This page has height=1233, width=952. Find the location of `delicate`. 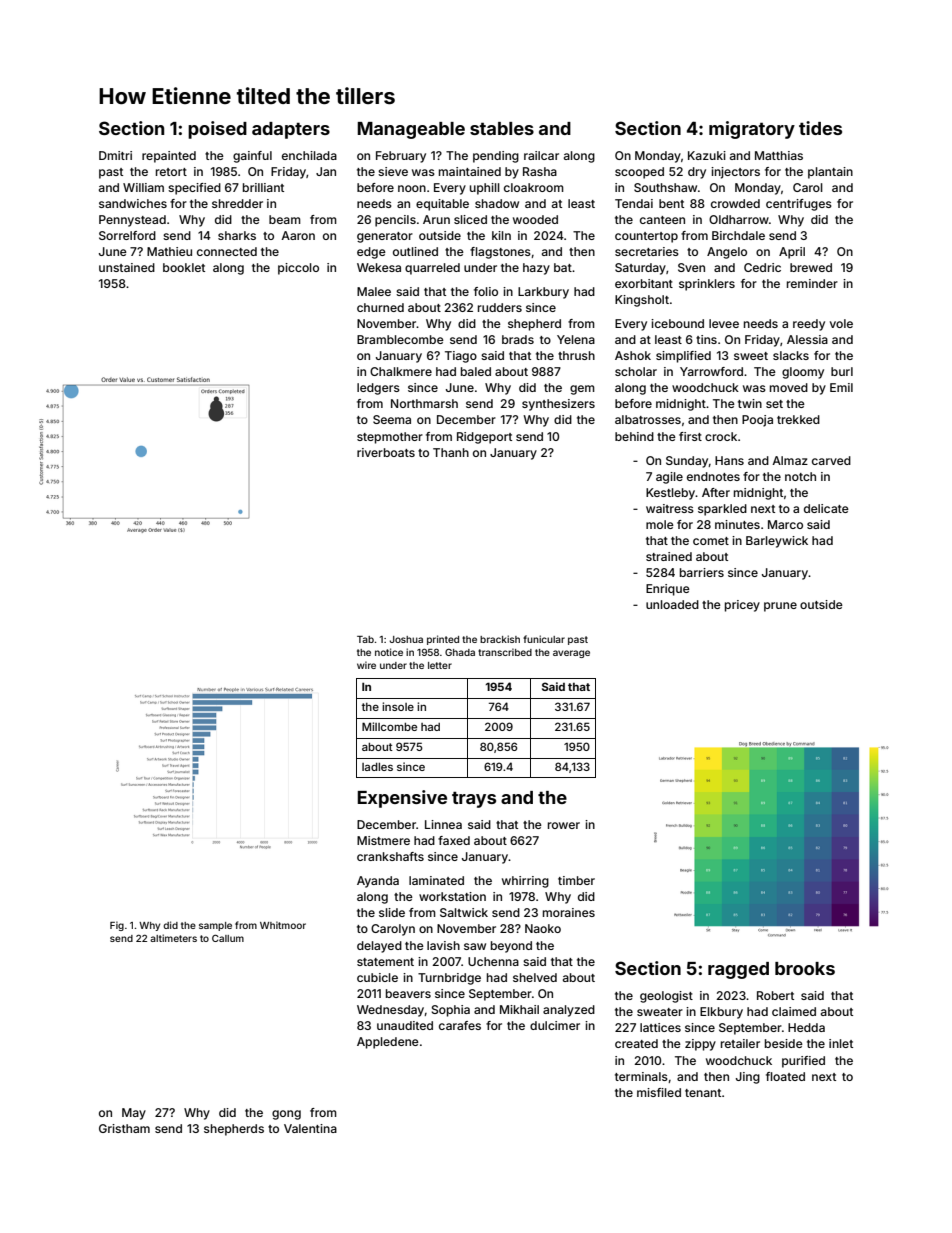

delicate is located at coordinates (826, 508).
